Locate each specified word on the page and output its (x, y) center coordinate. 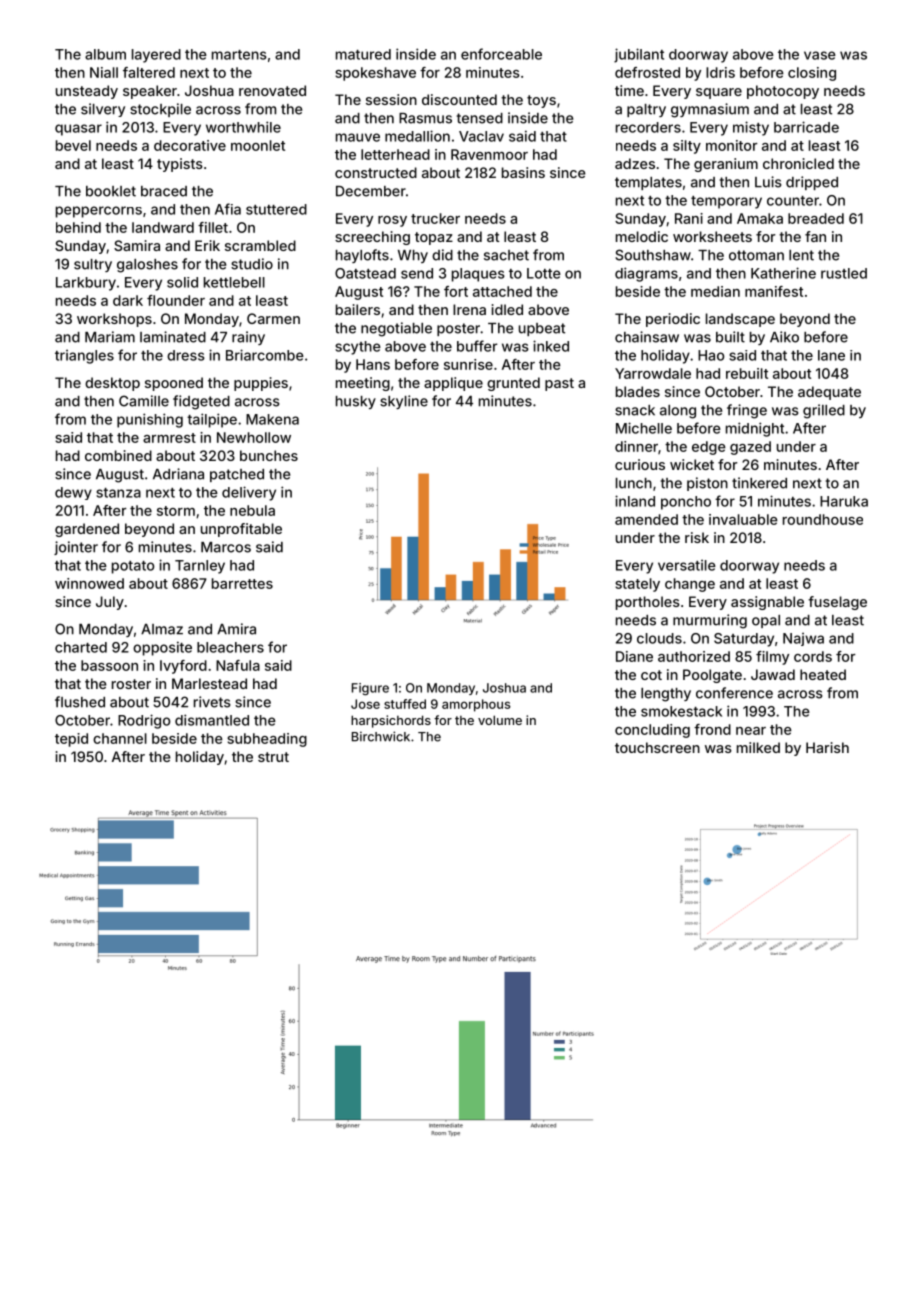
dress (186, 355)
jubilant (639, 55)
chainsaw (647, 337)
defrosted (647, 72)
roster (131, 684)
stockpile (160, 110)
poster (458, 329)
